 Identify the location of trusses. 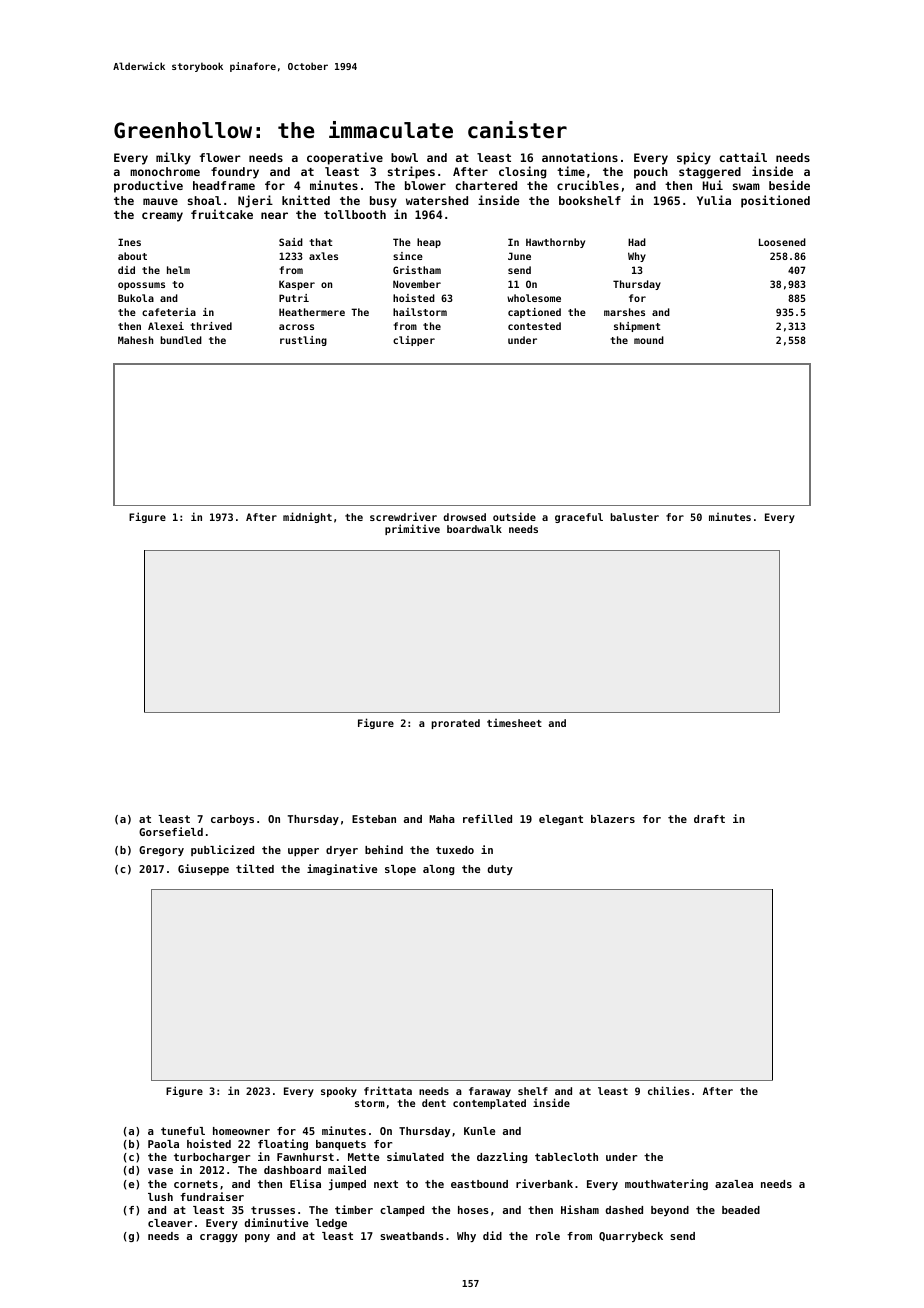
(273, 1210).
